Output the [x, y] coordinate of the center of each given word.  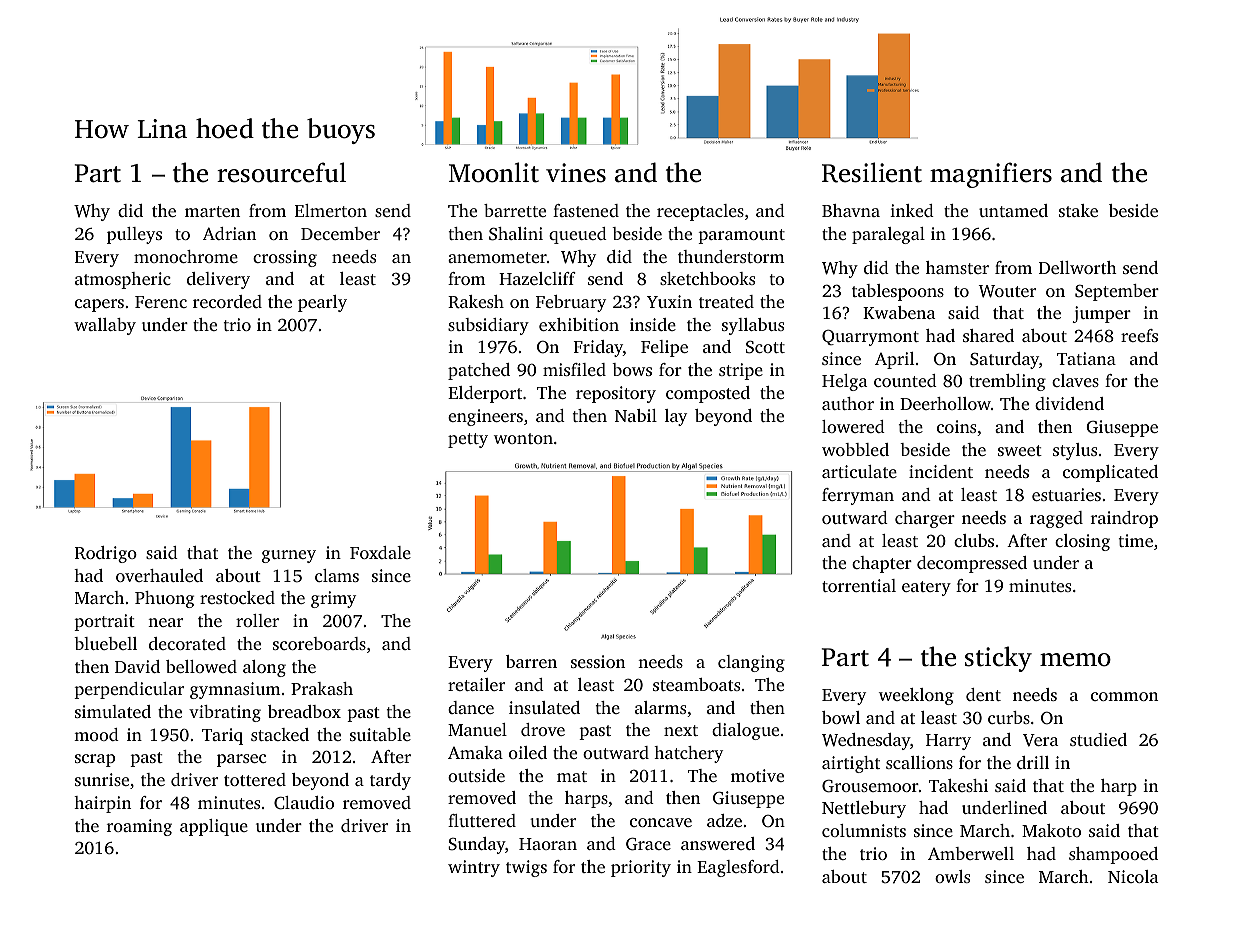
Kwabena [899, 312]
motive [757, 775]
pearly [322, 303]
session [598, 661]
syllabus [753, 326]
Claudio [304, 803]
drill [1033, 762]
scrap [95, 760]
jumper [1101, 314]
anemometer [497, 257]
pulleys [134, 235]
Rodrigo [106, 554]
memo [1075, 660]
